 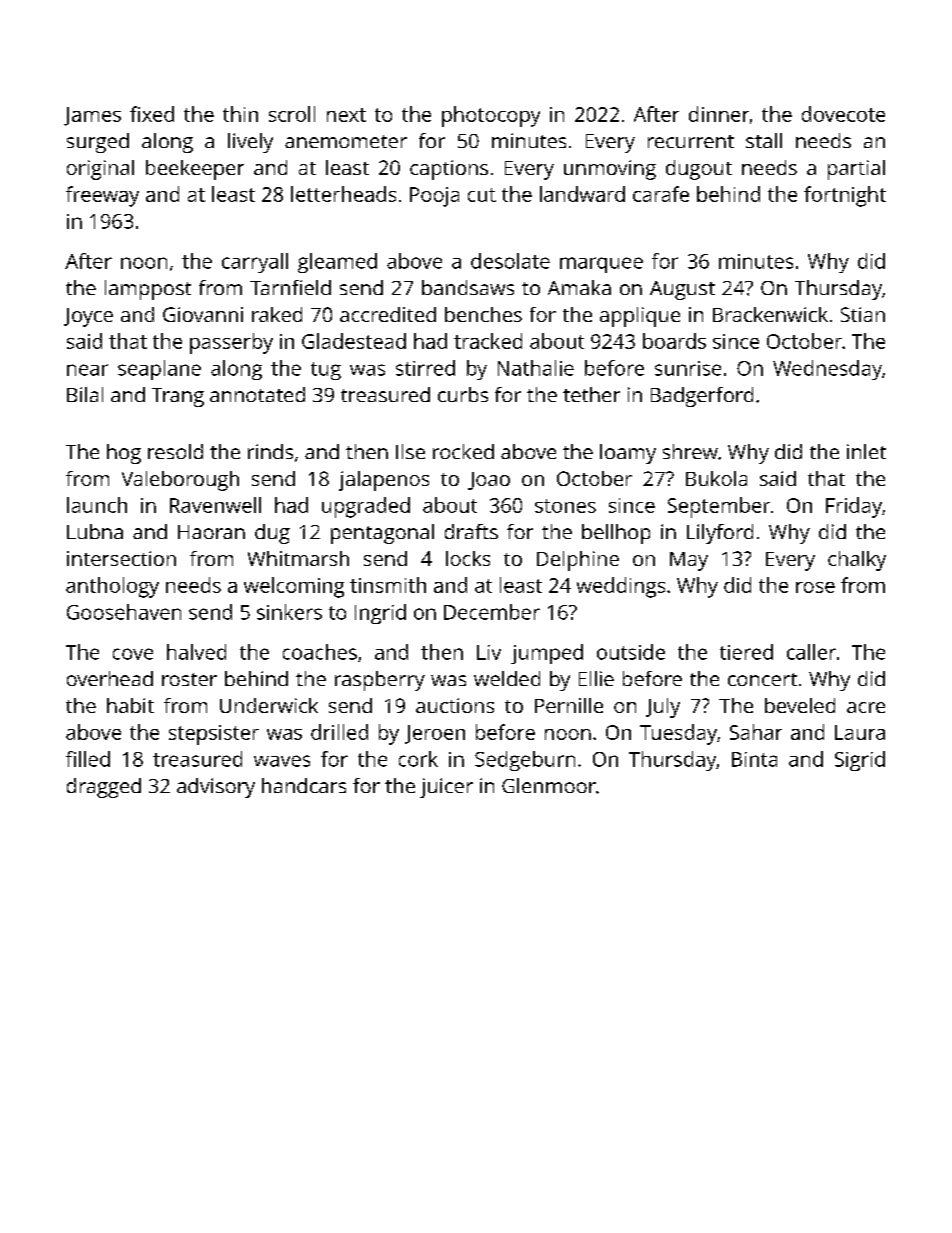 I want to click on desolate, so click(x=510, y=261).
